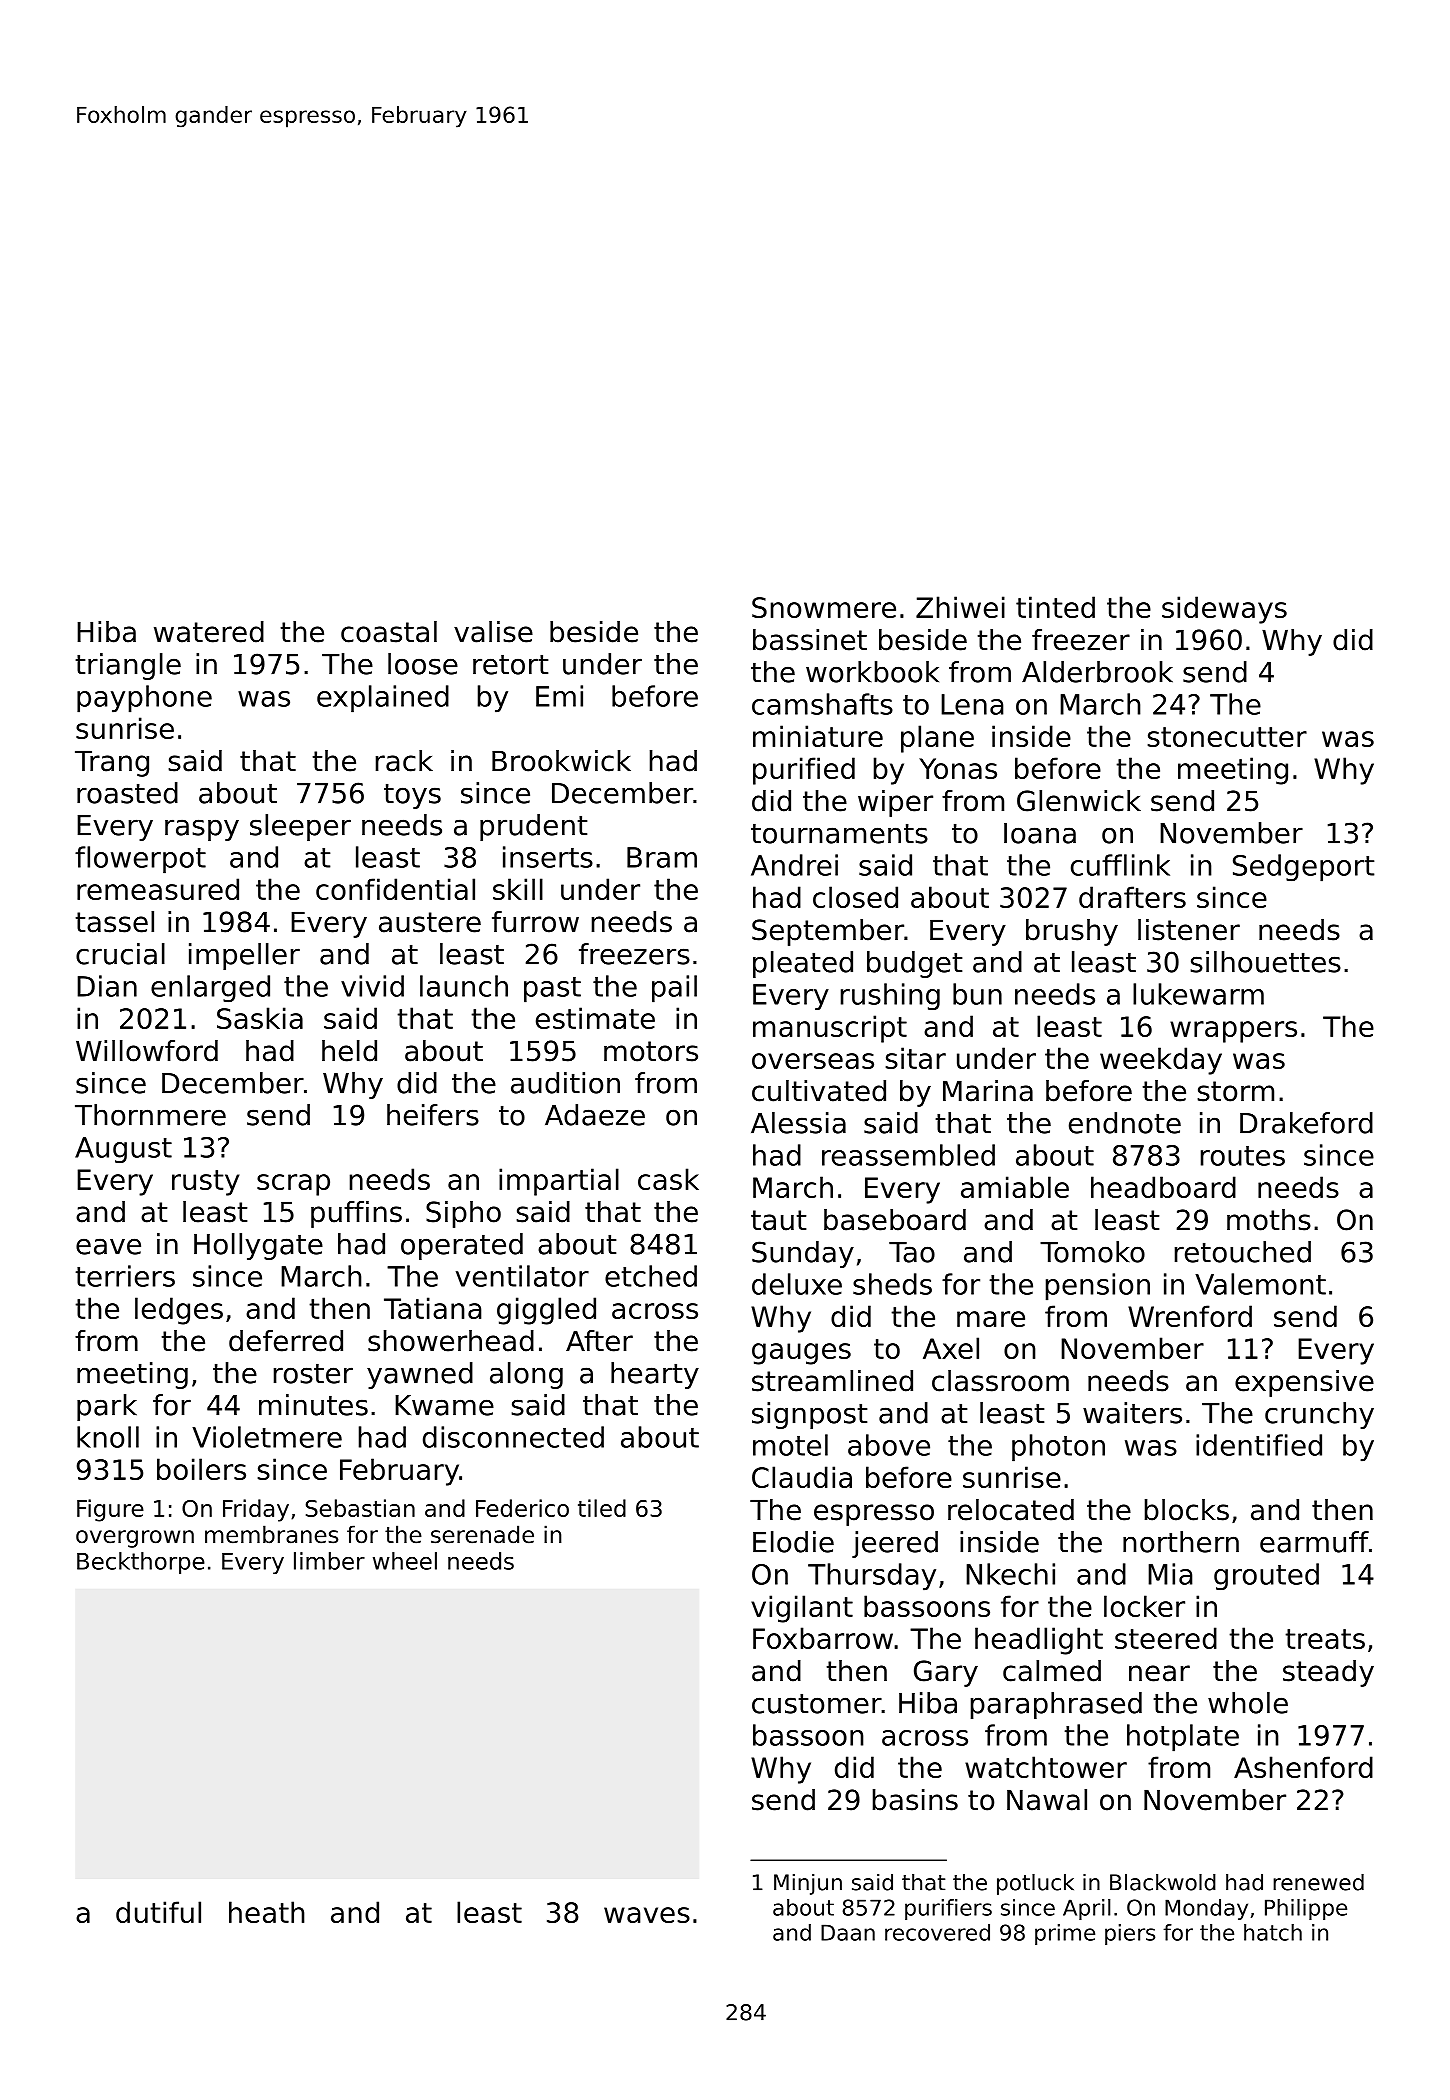 This screenshot has height=2100, width=1450. What do you see at coordinates (1055, 607) in the screenshot?
I see `tinted` at bounding box center [1055, 607].
